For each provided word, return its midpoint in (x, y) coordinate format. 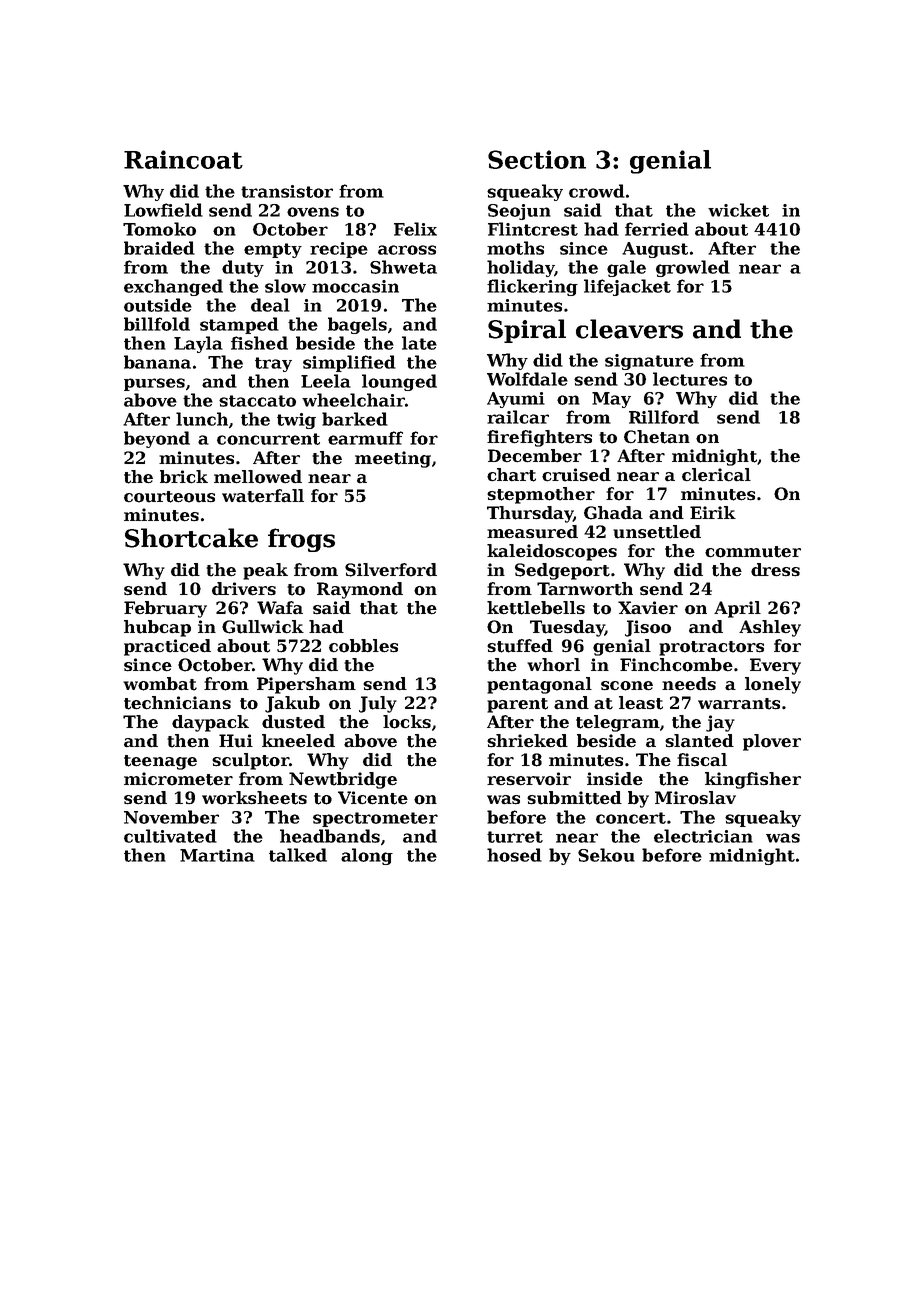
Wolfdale (527, 379)
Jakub (292, 704)
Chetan (657, 437)
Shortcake (191, 538)
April (737, 609)
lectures (690, 379)
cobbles (363, 646)
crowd (597, 191)
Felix (415, 229)
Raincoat (183, 159)
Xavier (648, 608)
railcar (518, 417)
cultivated (170, 836)
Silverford (391, 570)
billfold (157, 324)
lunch (202, 419)
